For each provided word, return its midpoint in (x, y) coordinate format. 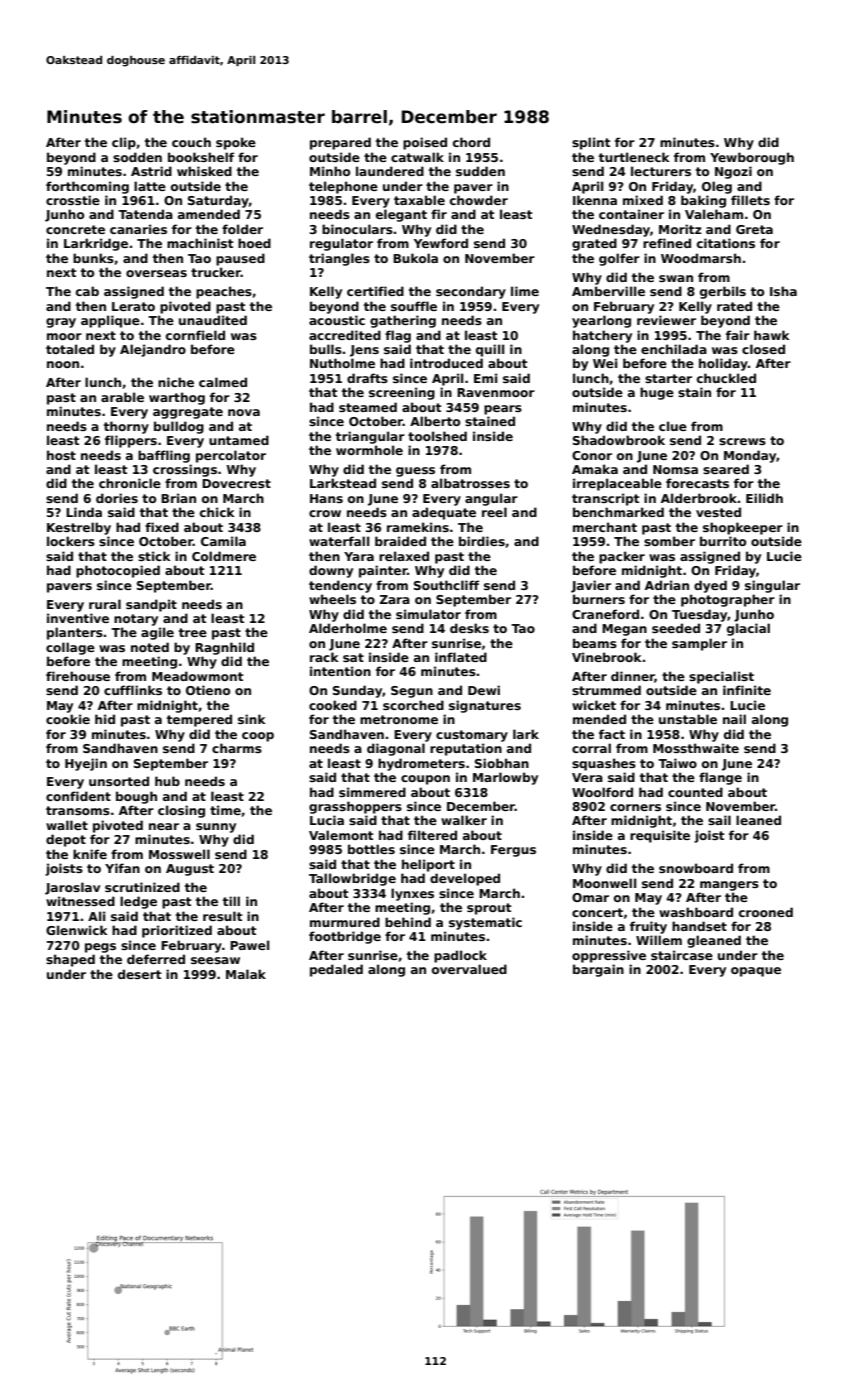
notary (136, 620)
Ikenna (595, 200)
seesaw (215, 960)
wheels (332, 599)
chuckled (726, 378)
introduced (446, 363)
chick (217, 512)
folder (242, 229)
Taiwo (677, 763)
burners (599, 599)
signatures (485, 706)
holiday (723, 364)
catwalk (417, 157)
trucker (216, 272)
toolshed (437, 436)
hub (167, 781)
